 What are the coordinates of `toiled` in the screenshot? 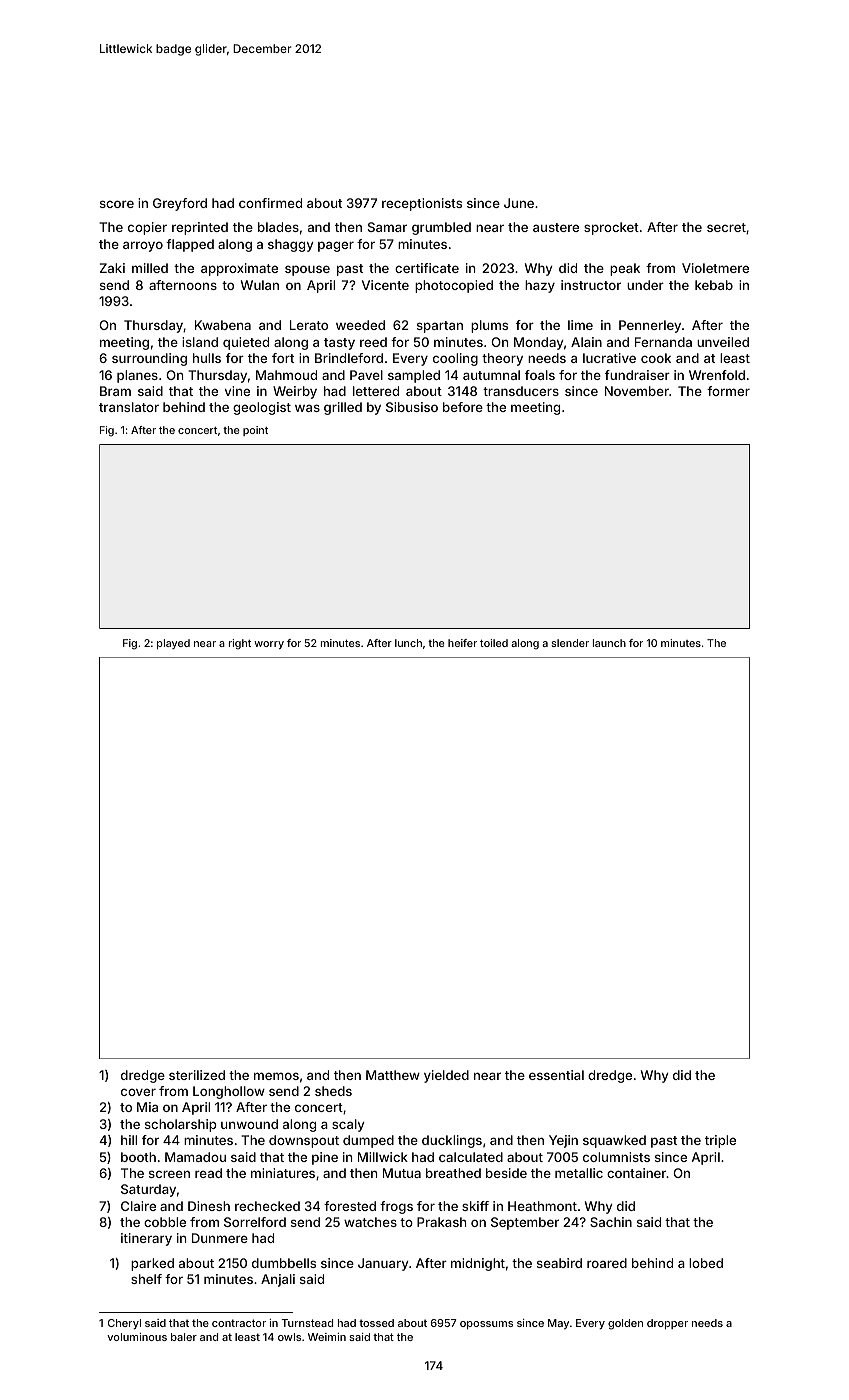 It's located at (494, 643).
